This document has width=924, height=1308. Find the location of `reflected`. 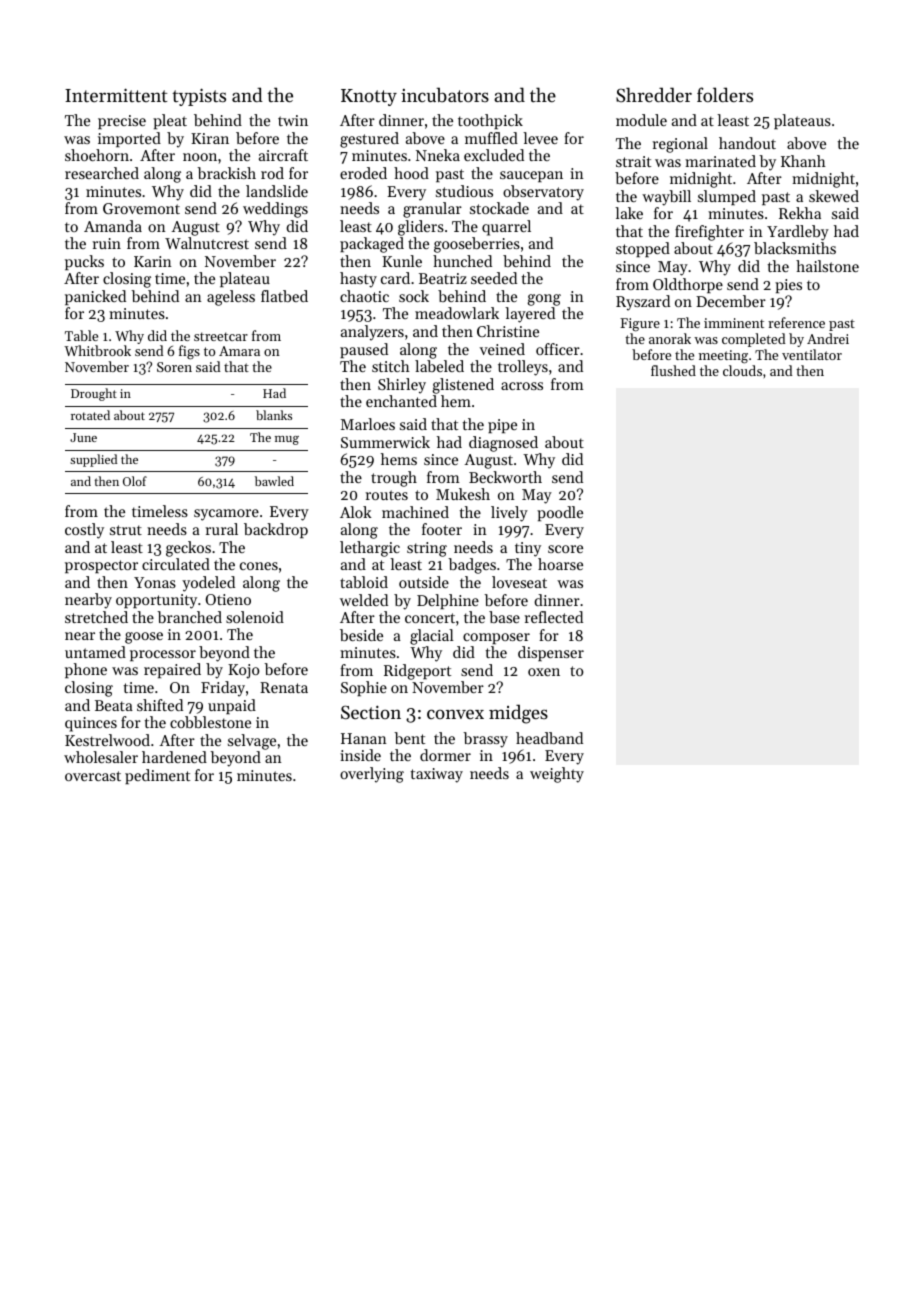

reflected is located at coordinates (554, 617).
